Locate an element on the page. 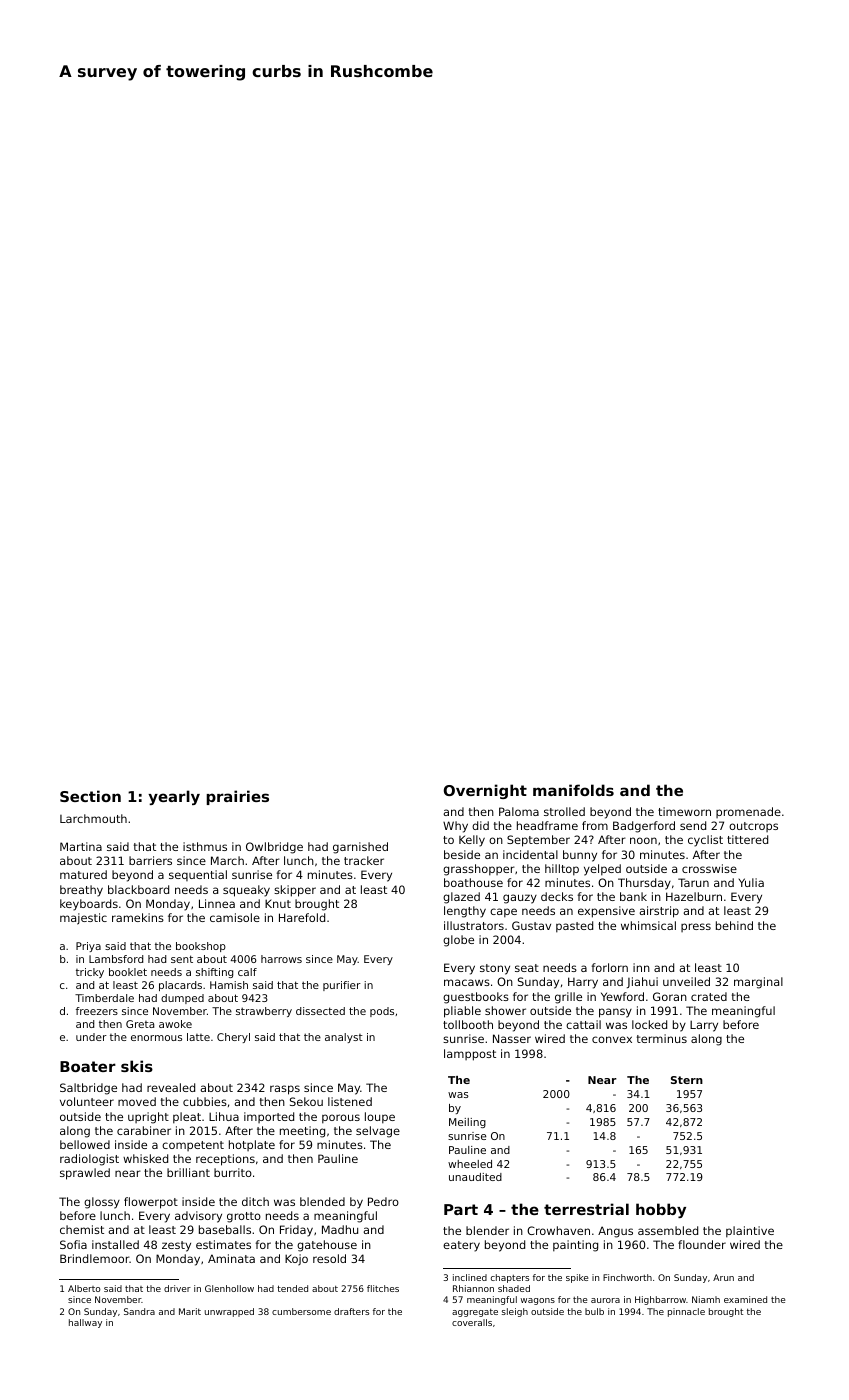 This document has height=1400, width=849. eatery is located at coordinates (461, 1246).
